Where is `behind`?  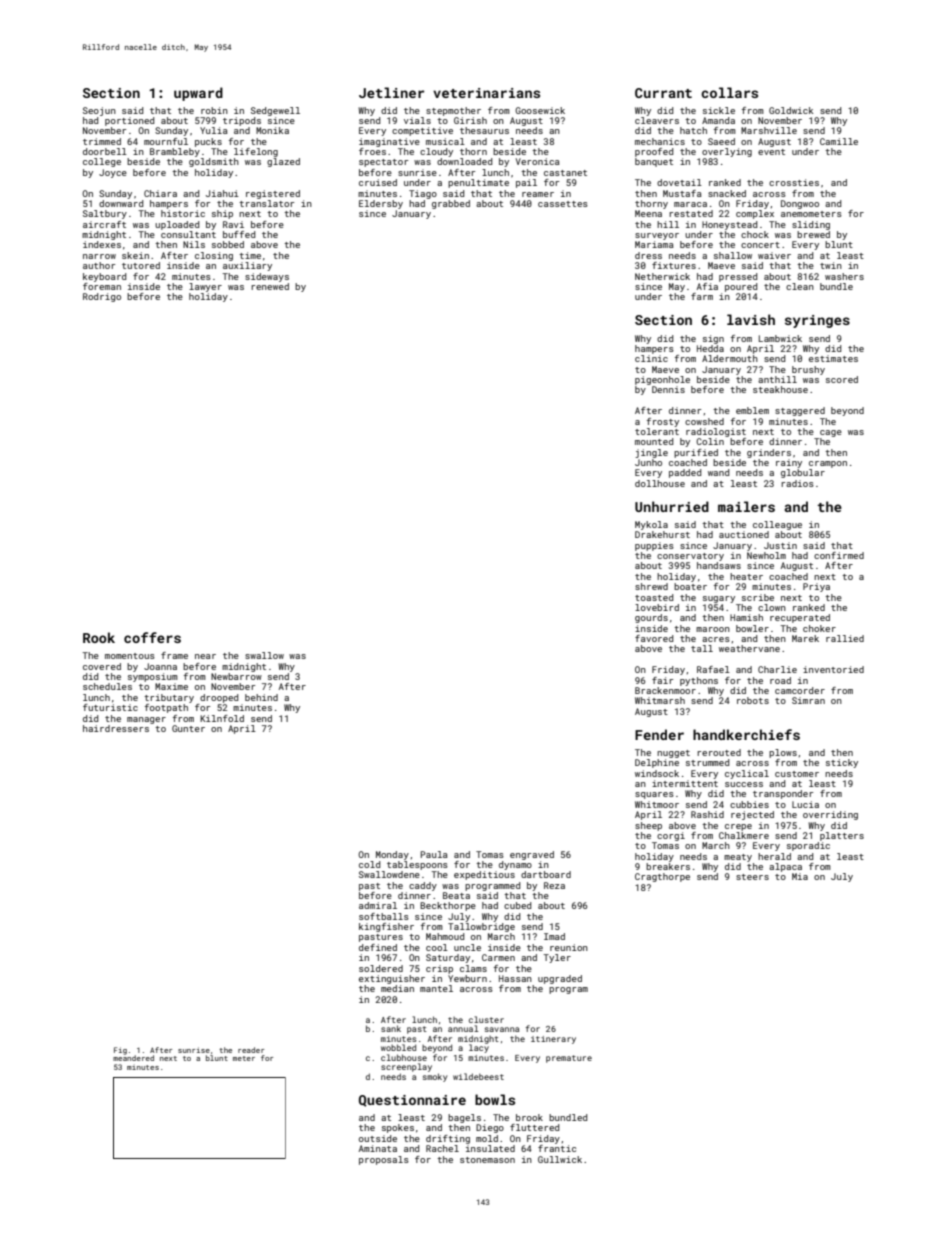 behind is located at coordinates (261, 697).
